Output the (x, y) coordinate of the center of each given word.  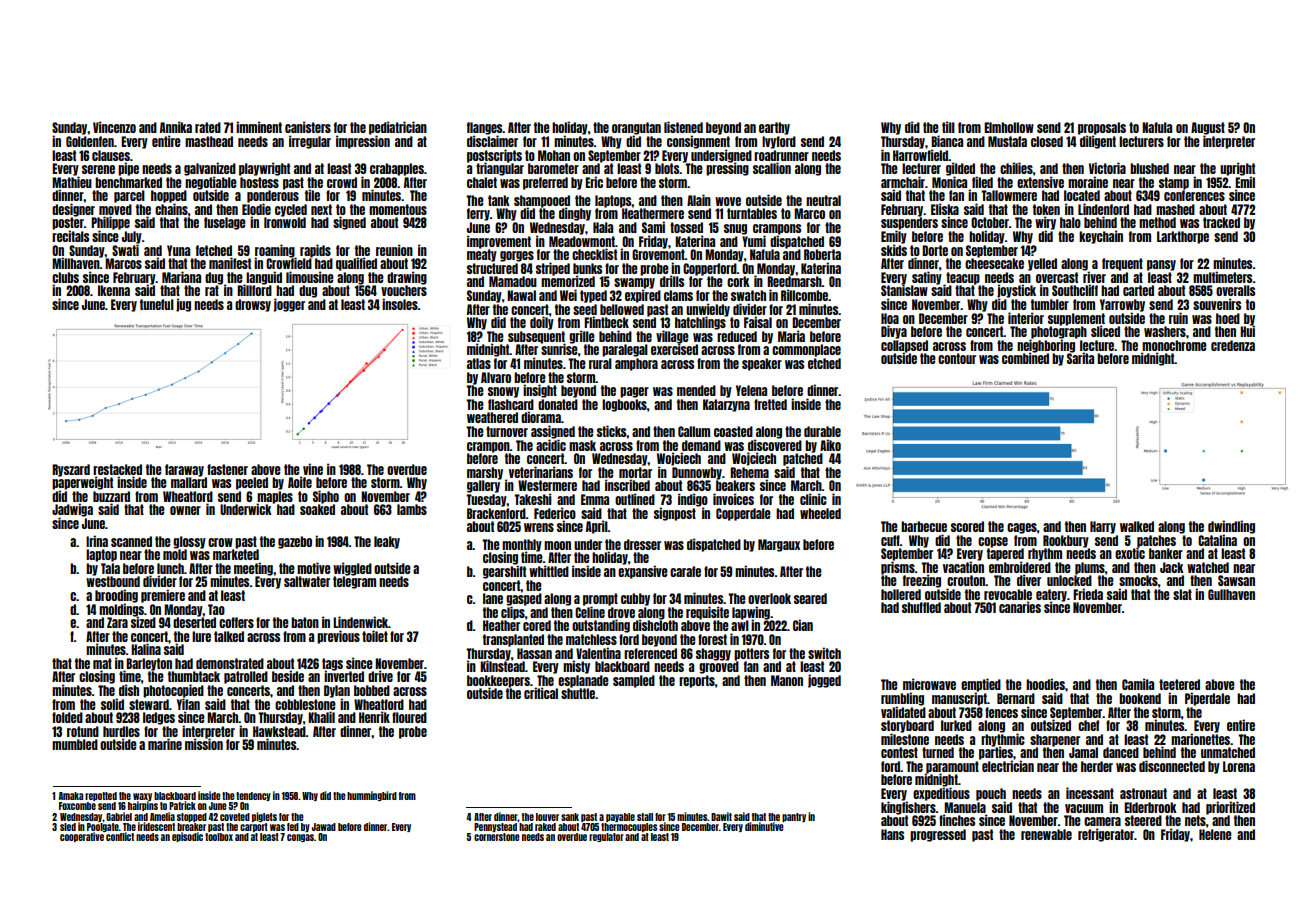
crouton (966, 580)
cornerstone (497, 837)
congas (300, 838)
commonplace (806, 350)
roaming (275, 251)
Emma (595, 499)
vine (313, 469)
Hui (1247, 331)
